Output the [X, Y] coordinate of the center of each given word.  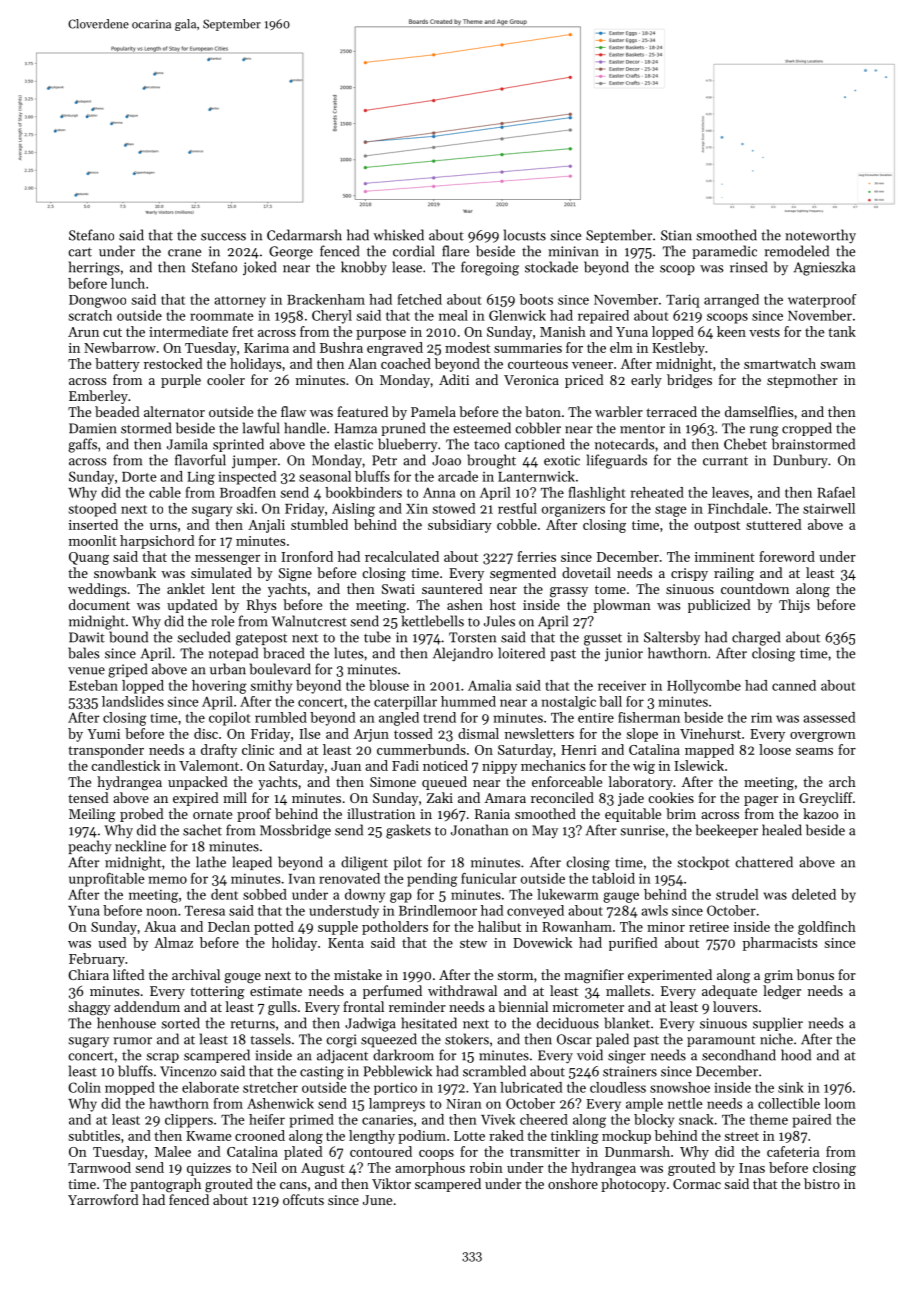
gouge [242, 978]
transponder [106, 751]
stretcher [270, 1087]
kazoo [820, 813]
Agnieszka [824, 268]
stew [473, 943]
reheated [657, 492]
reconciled [562, 797]
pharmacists [780, 944]
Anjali [266, 526]
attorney [240, 302]
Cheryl [332, 317]
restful [517, 508]
